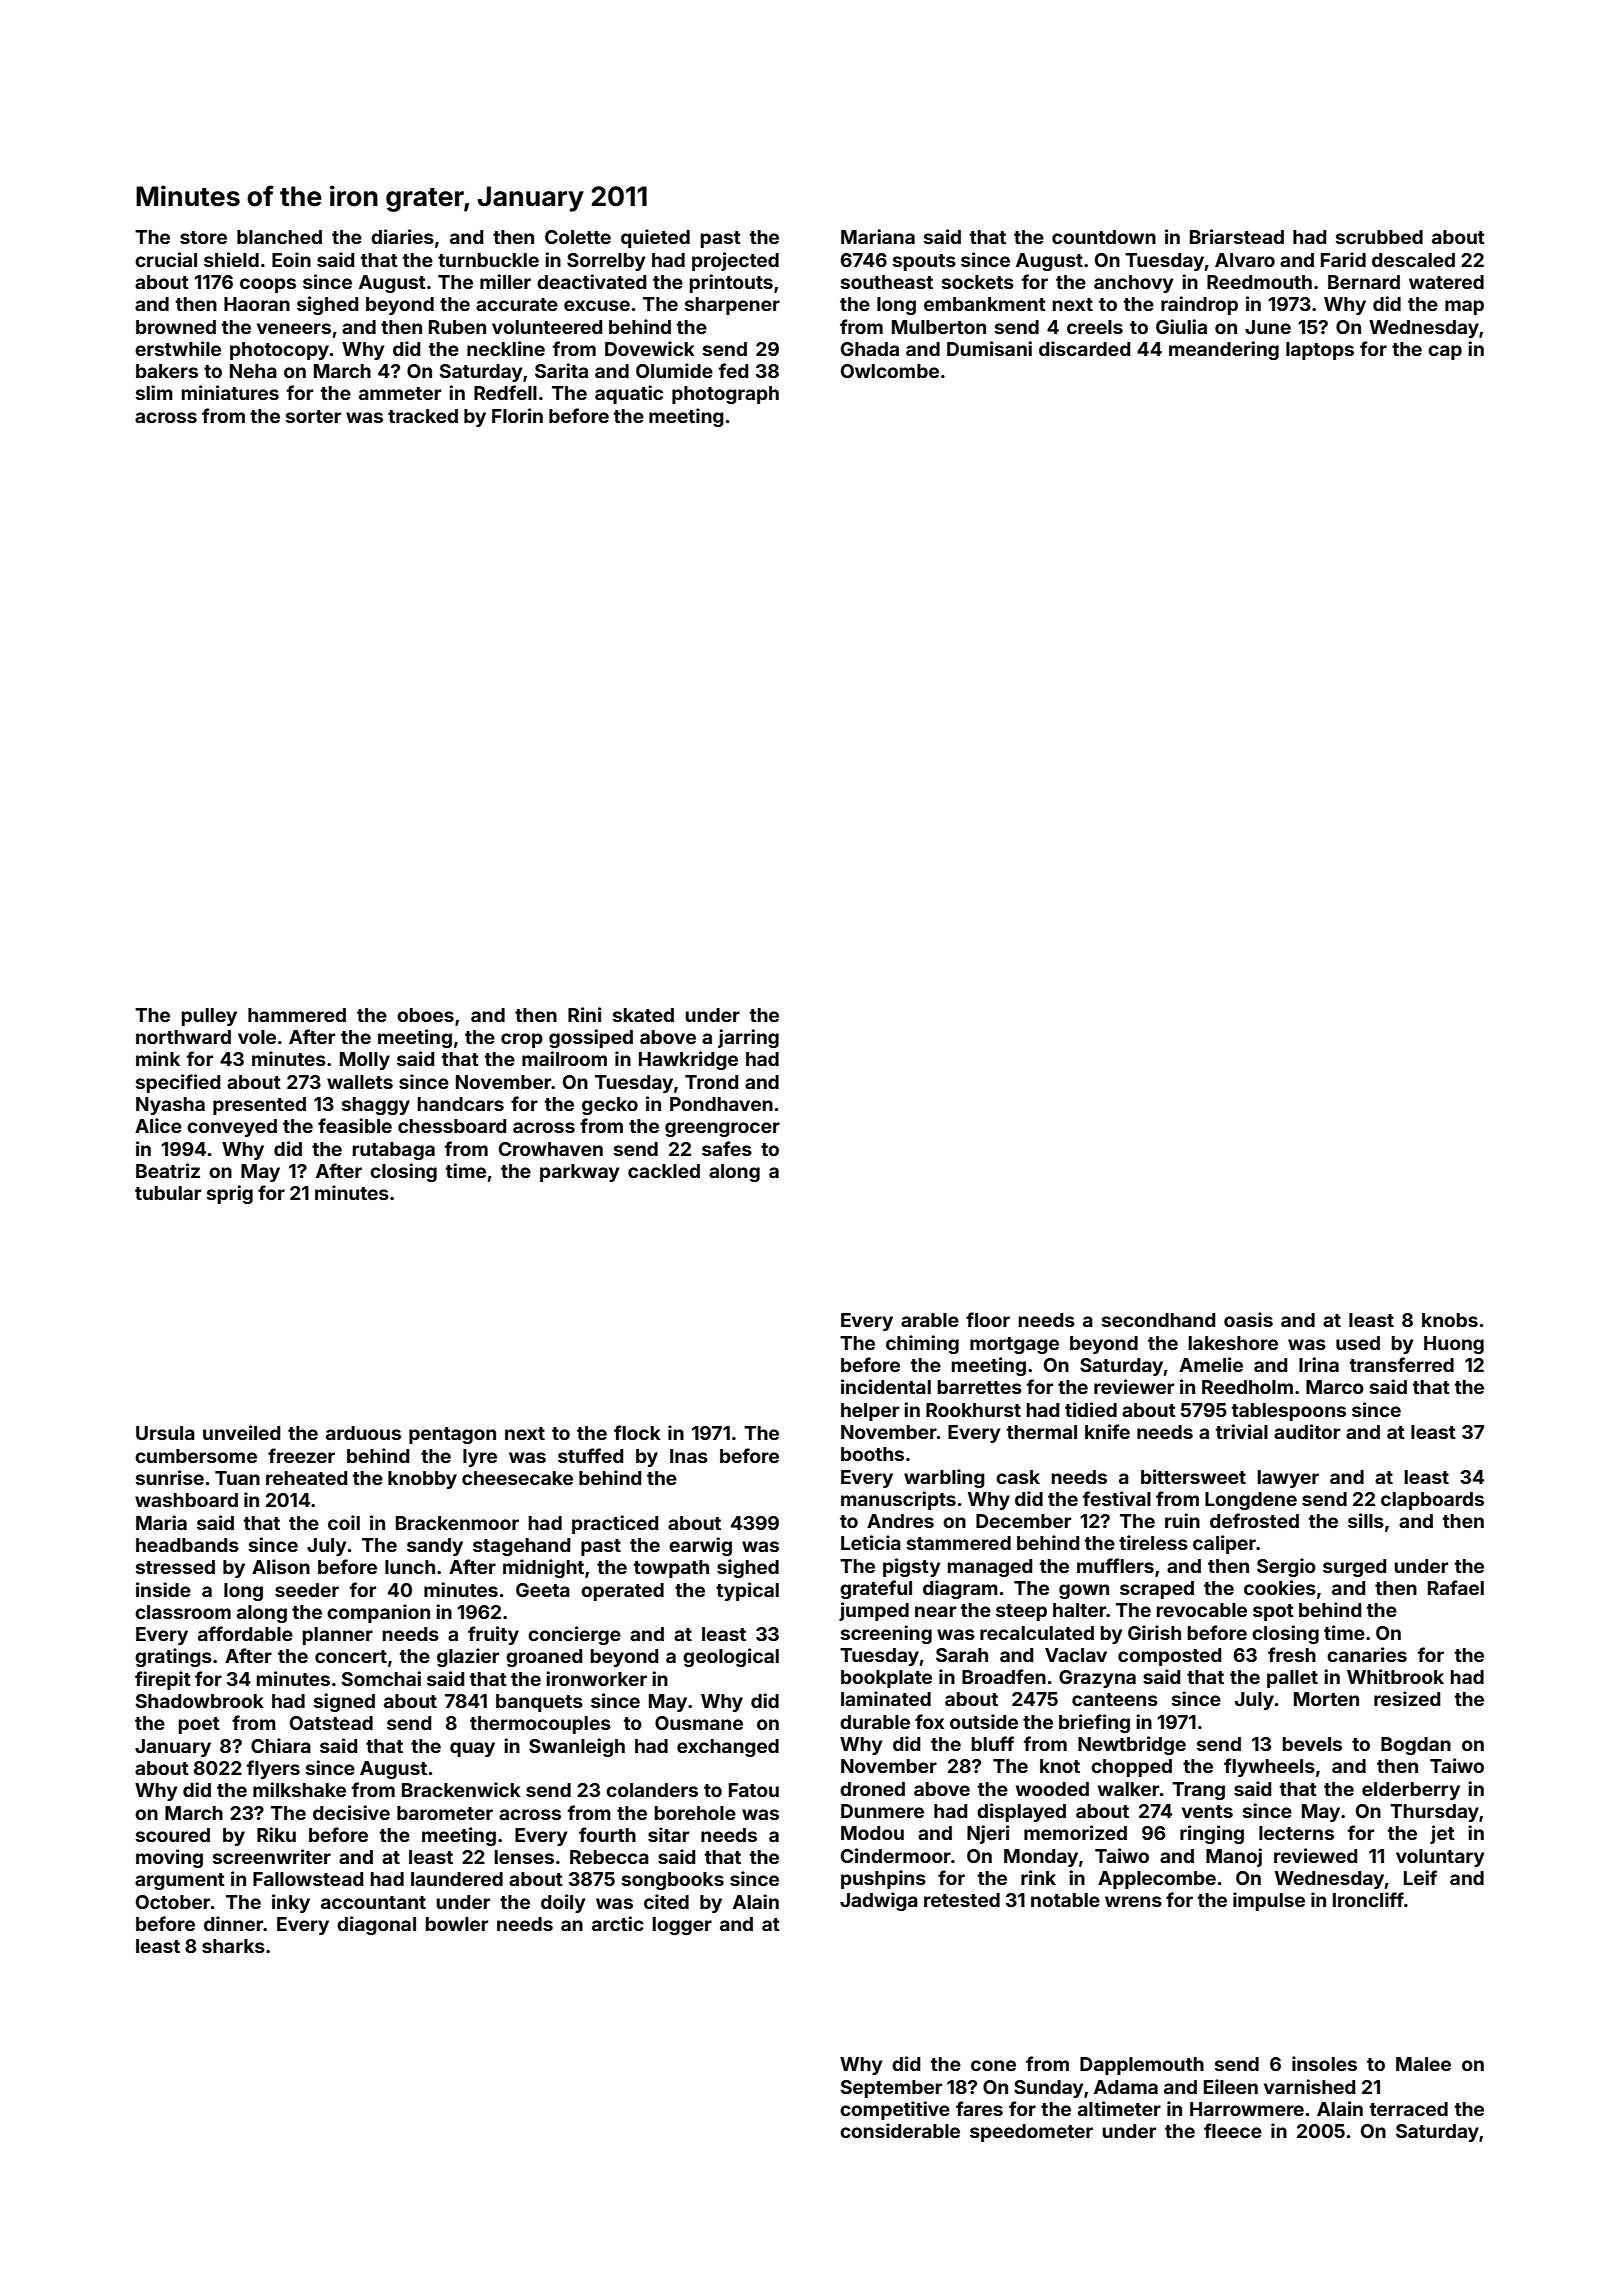 The width and height of the document is (1620, 2292). Describe the element at coordinates (727, 1148) in the document. I see `safes` at that location.
